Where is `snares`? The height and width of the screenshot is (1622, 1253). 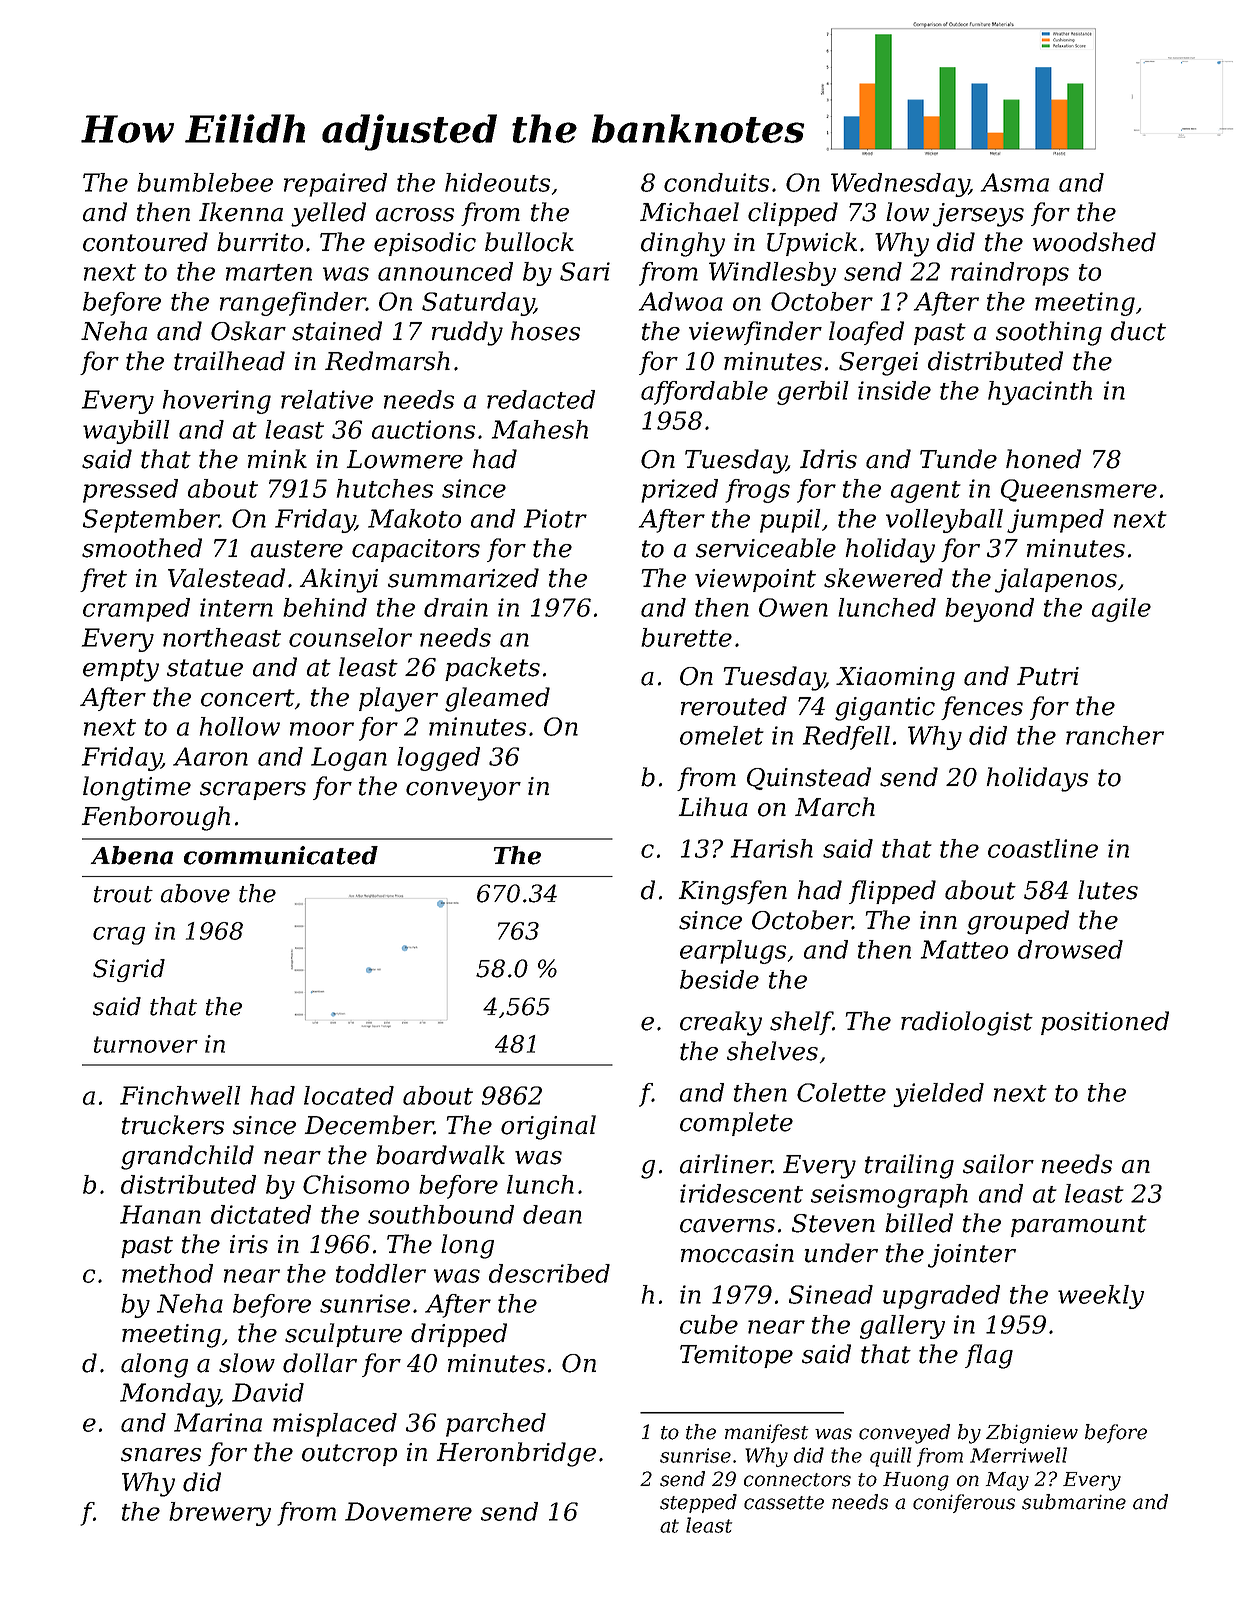 snares is located at coordinates (161, 1455).
